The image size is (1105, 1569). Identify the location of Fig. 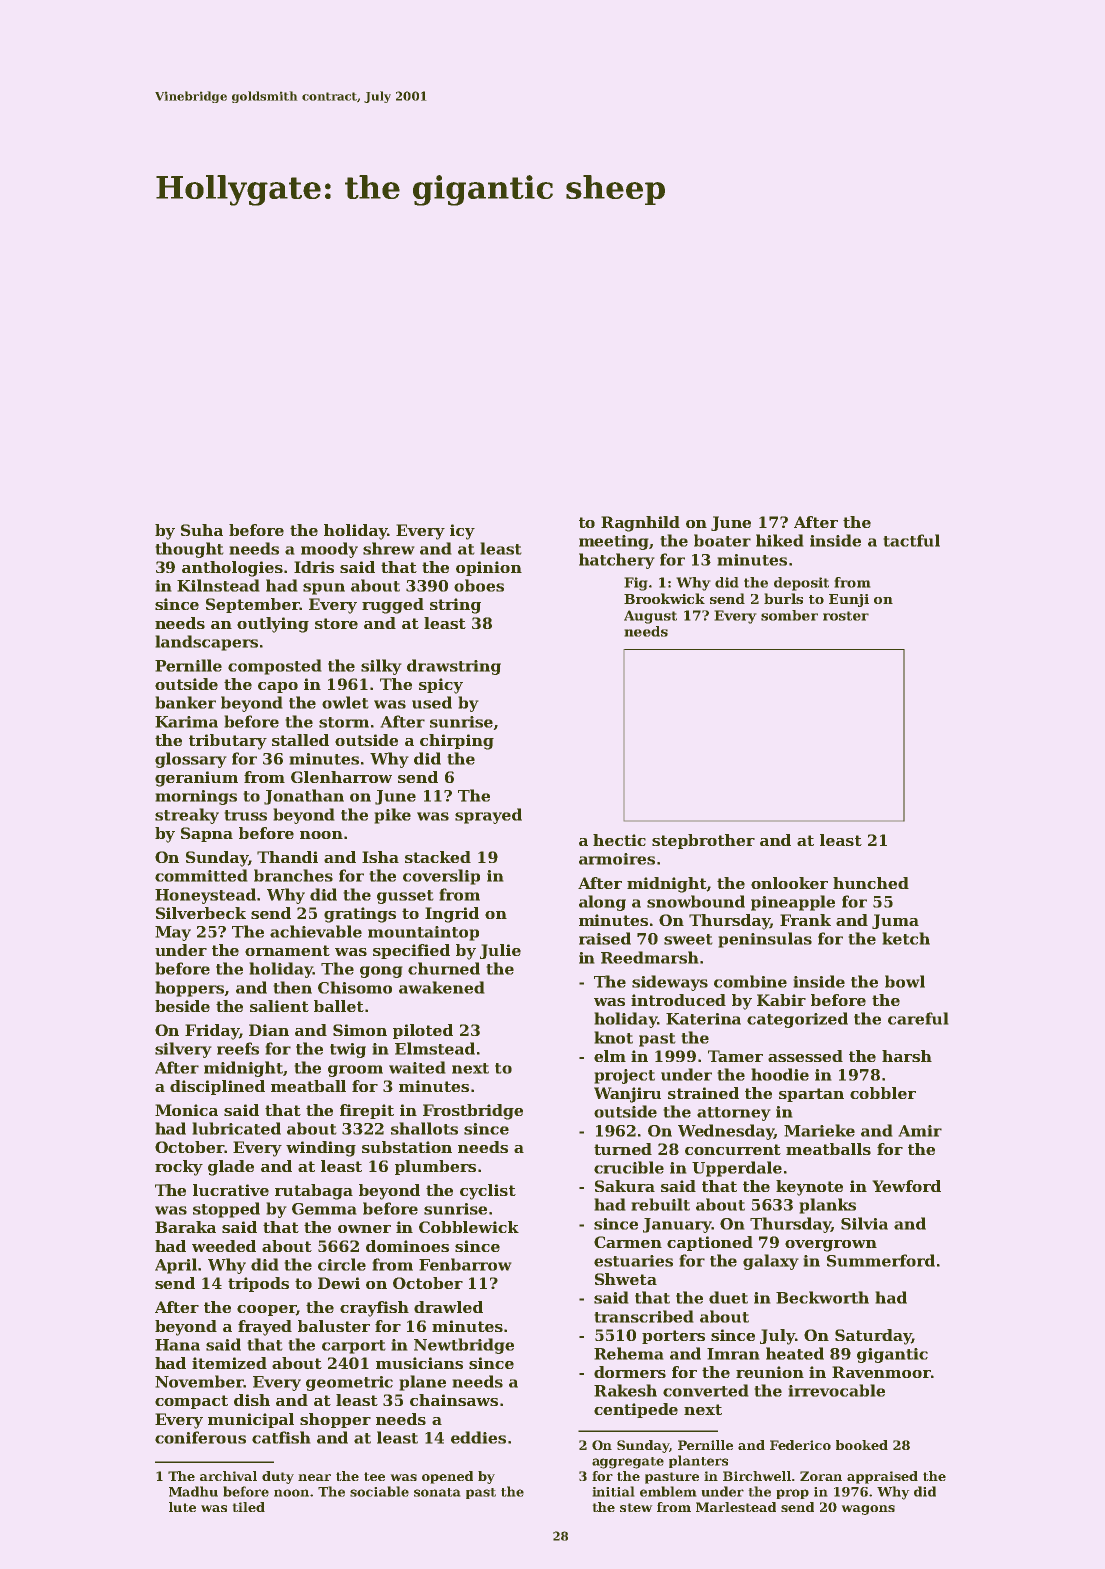
(636, 584).
